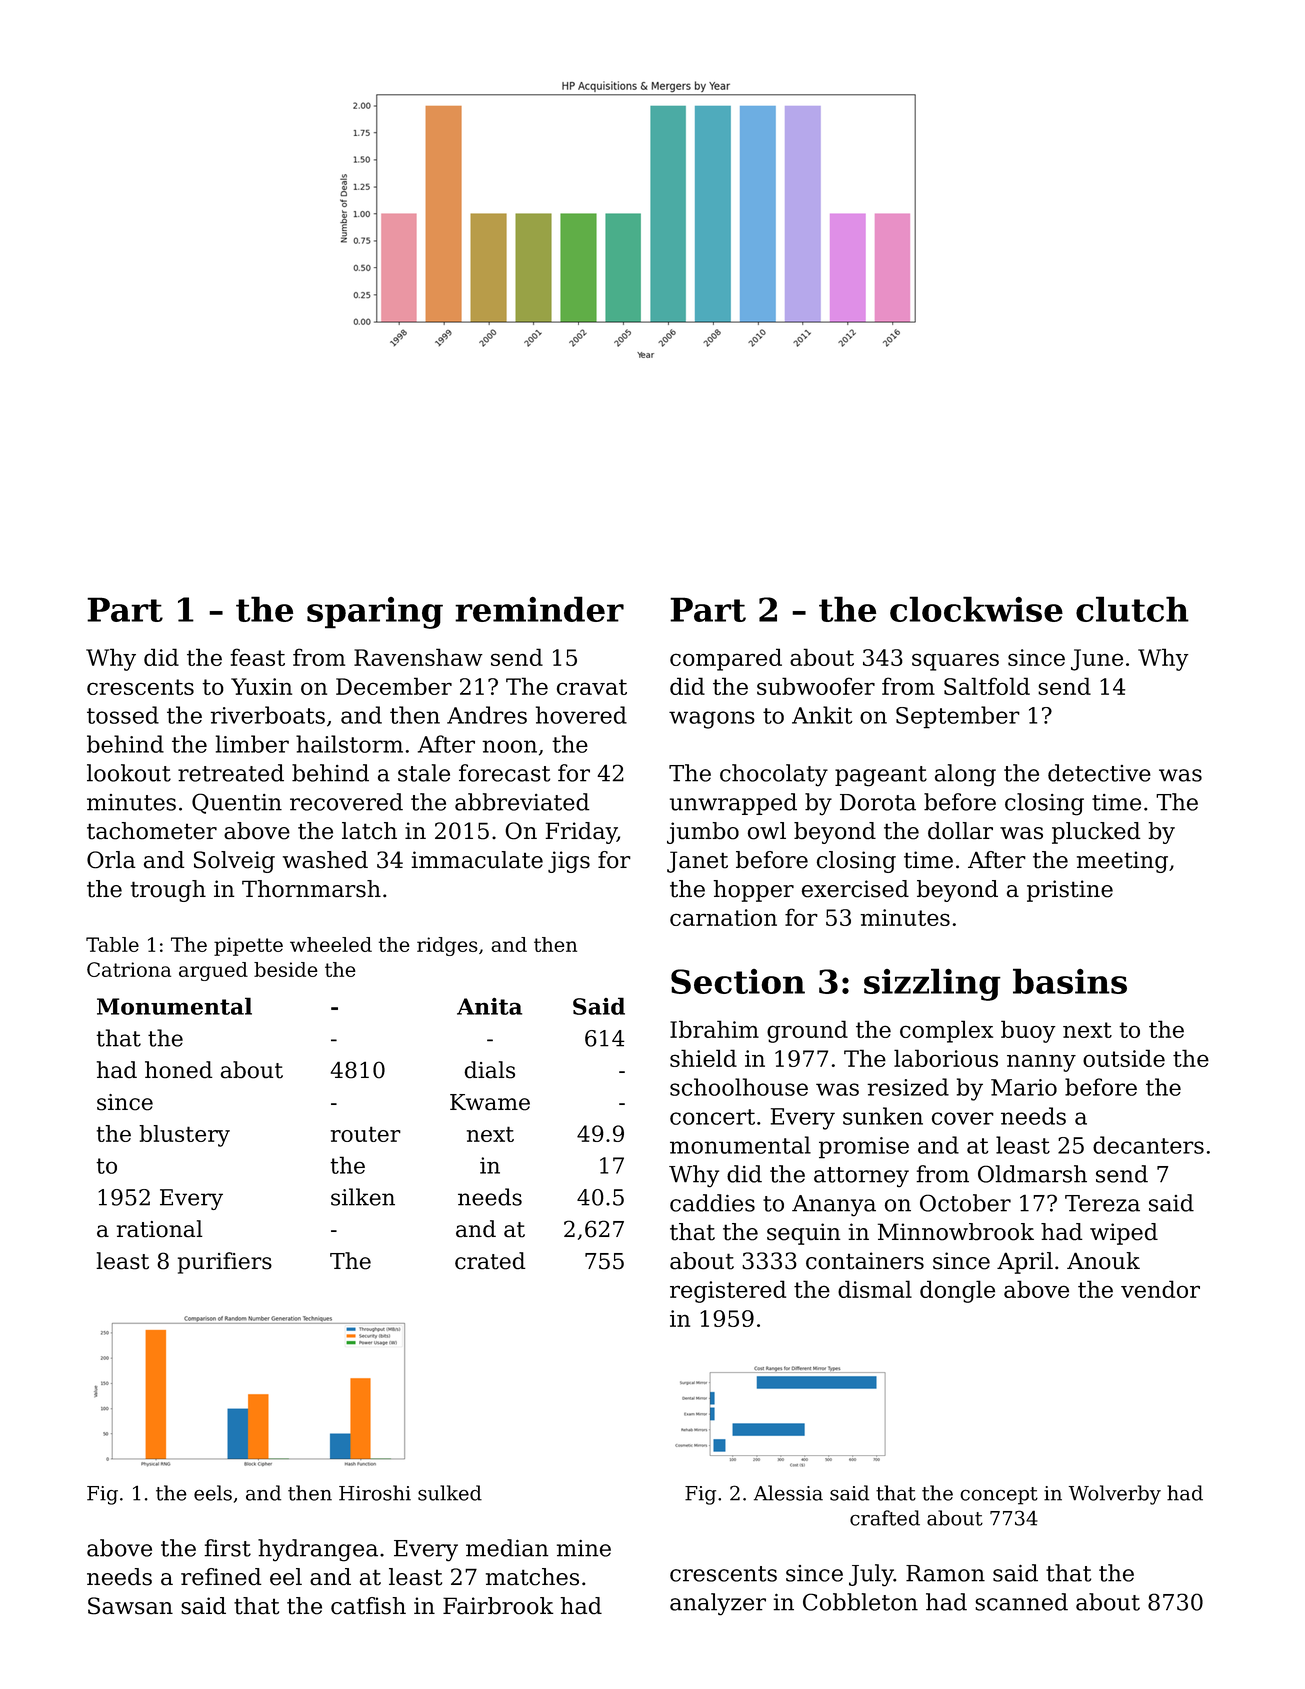 This page has height=1689, width=1305. What do you see at coordinates (179, 1070) in the page?
I see `honed` at bounding box center [179, 1070].
